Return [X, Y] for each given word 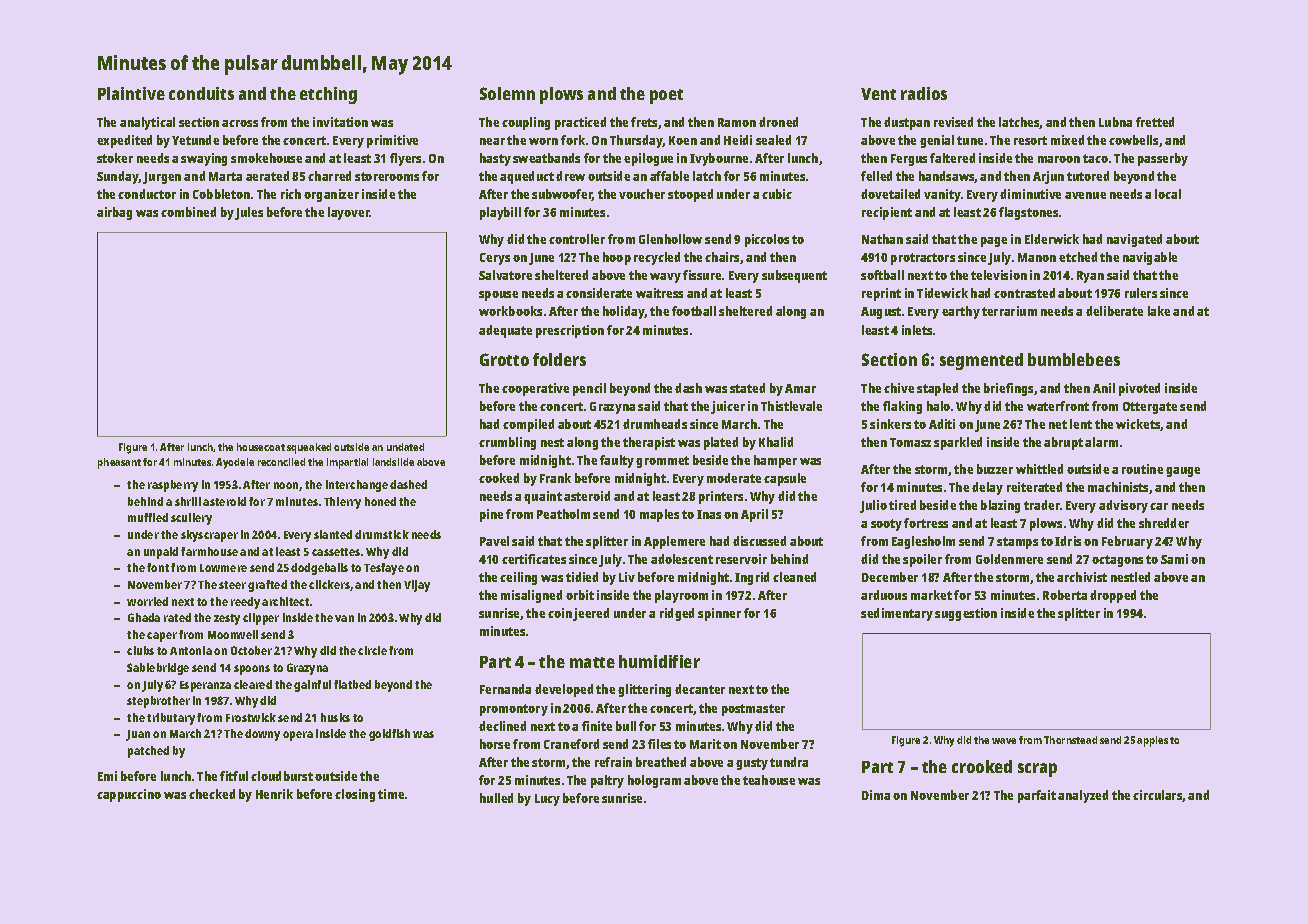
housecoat [261, 447]
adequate [505, 331]
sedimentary [897, 614]
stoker [115, 158]
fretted [1155, 122]
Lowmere [223, 568]
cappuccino [129, 795]
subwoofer [562, 195]
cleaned [794, 577]
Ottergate [1150, 408]
